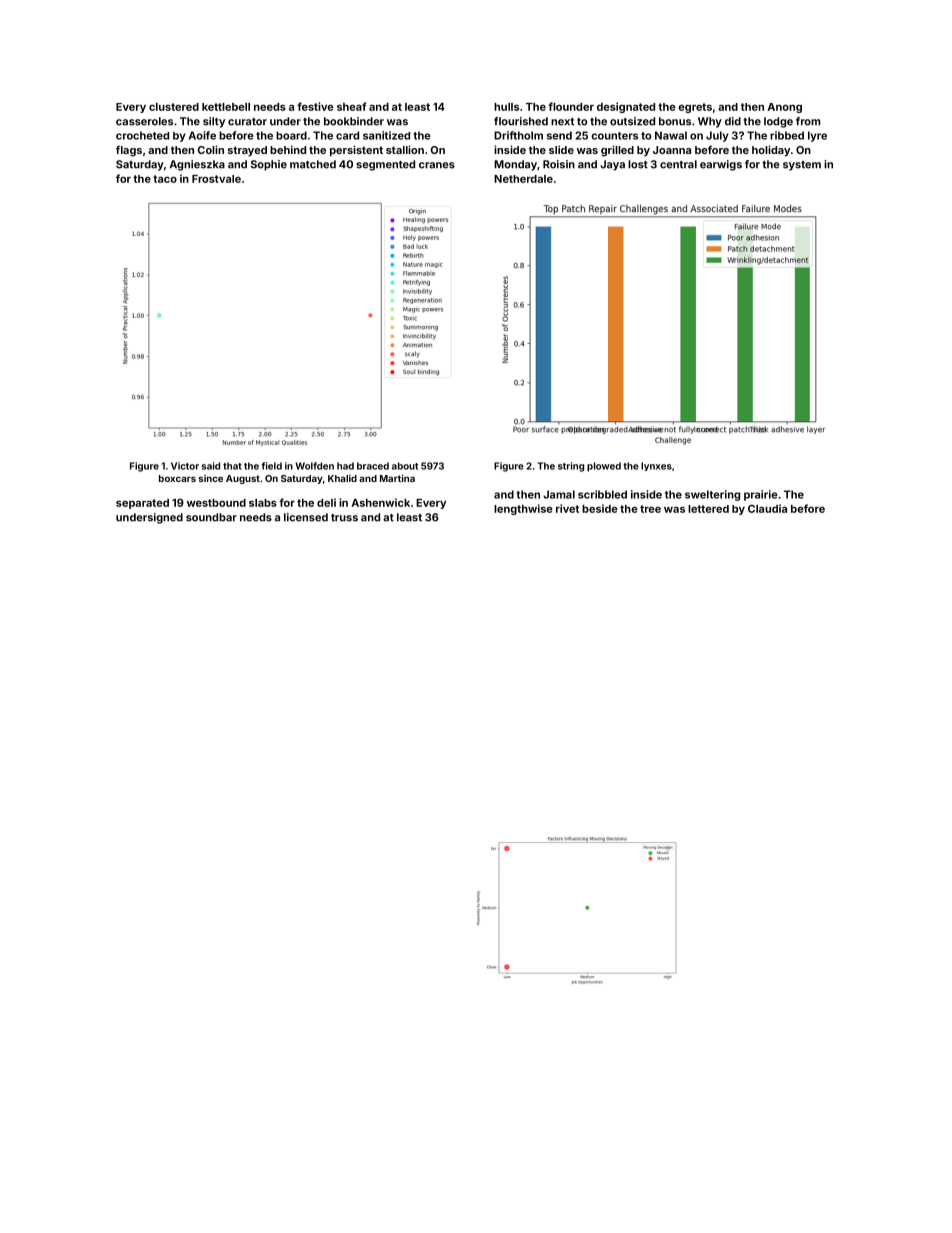  What do you see at coordinates (351, 106) in the page?
I see `sheaf` at bounding box center [351, 106].
